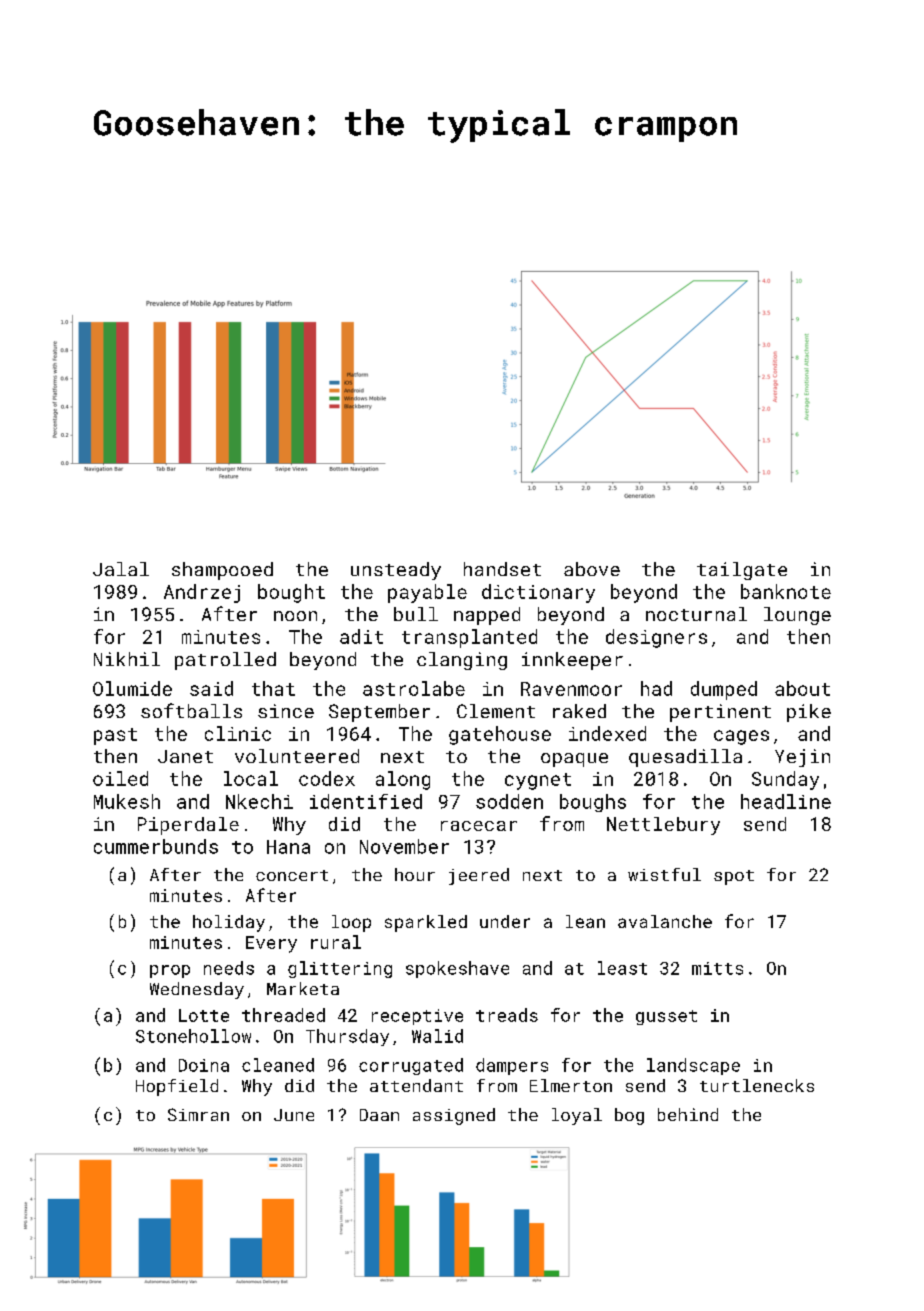 Image resolution: width=924 pixels, height=1311 pixels. What do you see at coordinates (734, 877) in the document?
I see `spot` at bounding box center [734, 877].
